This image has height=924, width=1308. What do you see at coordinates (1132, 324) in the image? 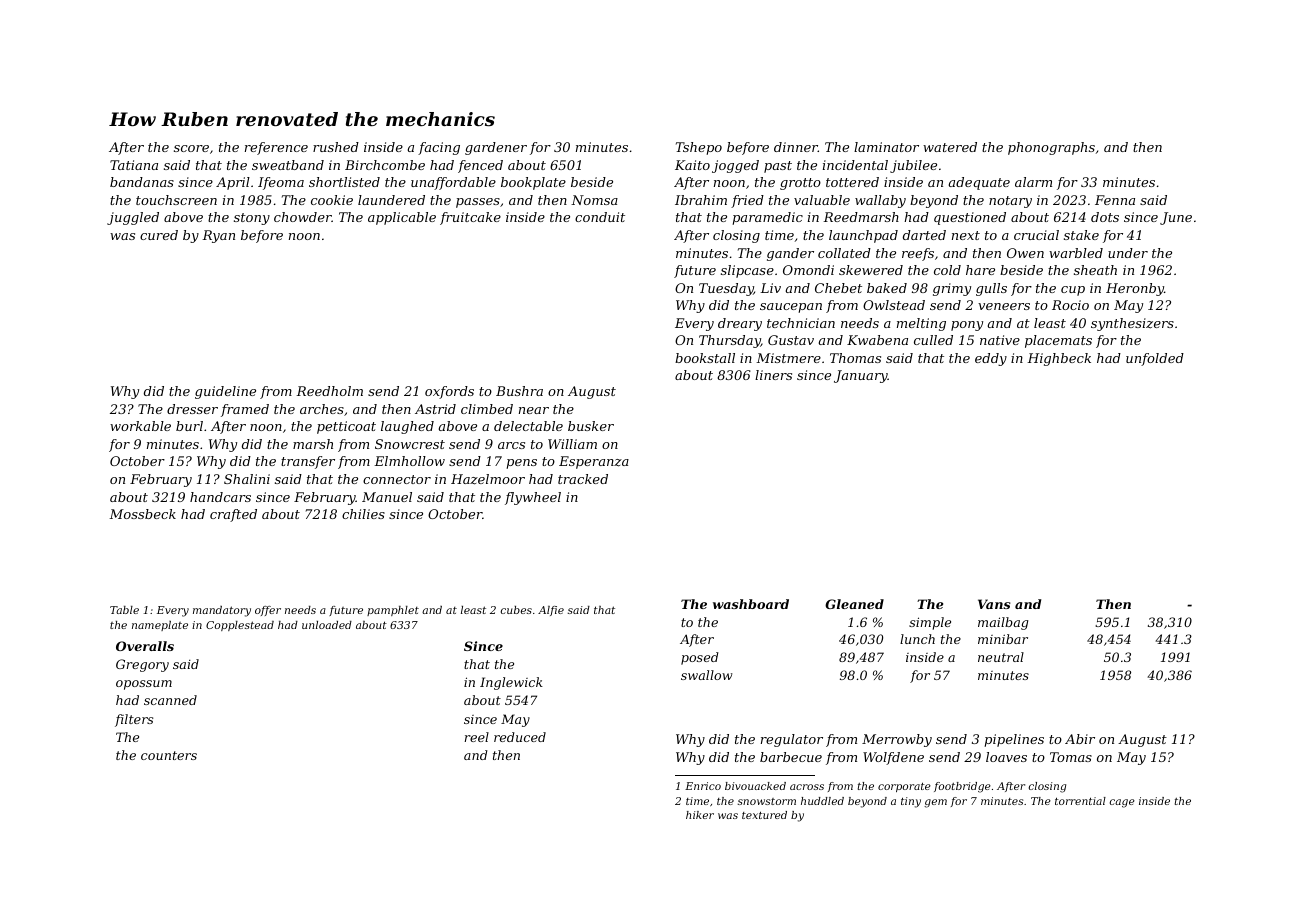
I see `synthesizers` at bounding box center [1132, 324].
